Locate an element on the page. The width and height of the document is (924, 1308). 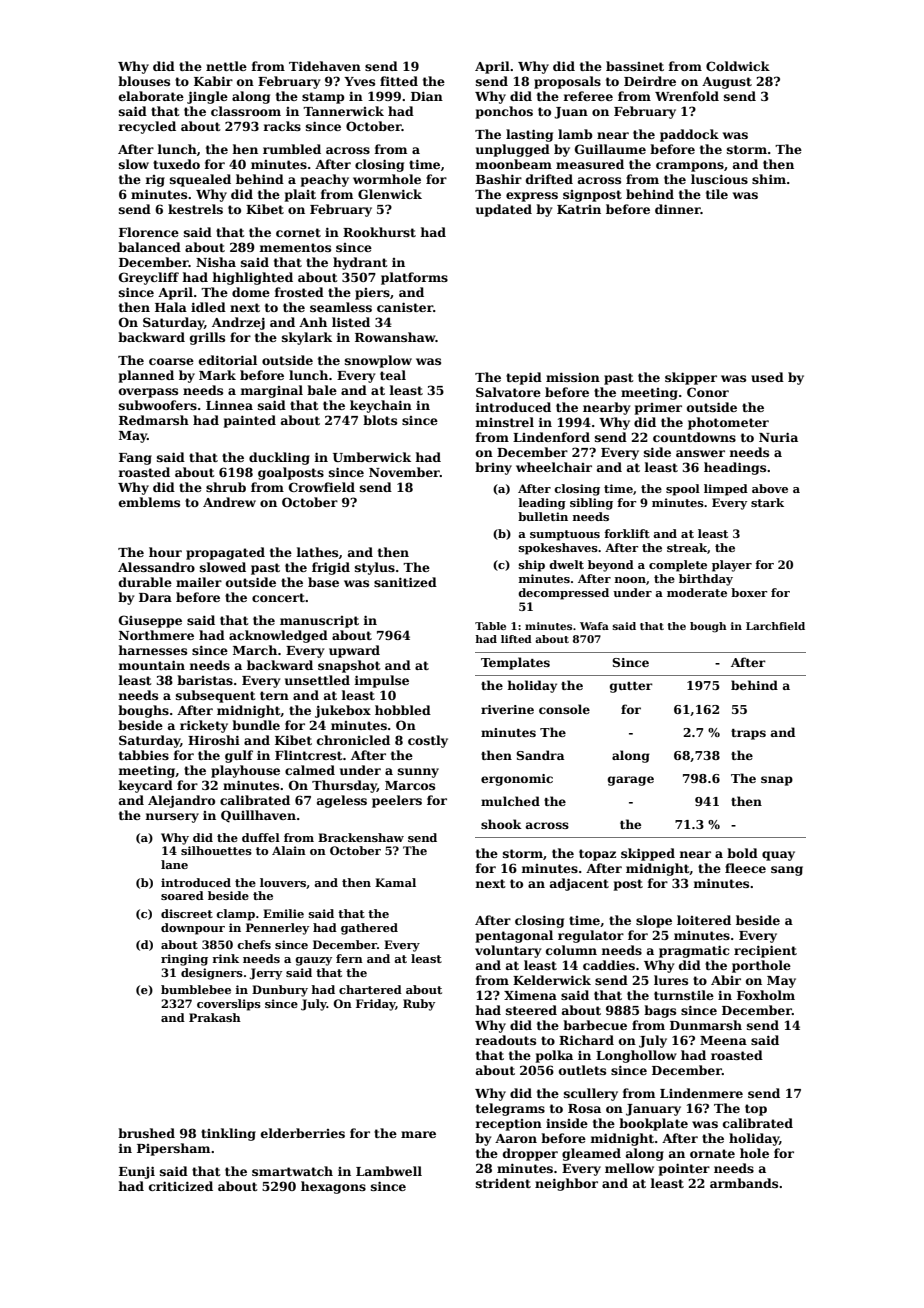
fitted is located at coordinates (399, 81).
